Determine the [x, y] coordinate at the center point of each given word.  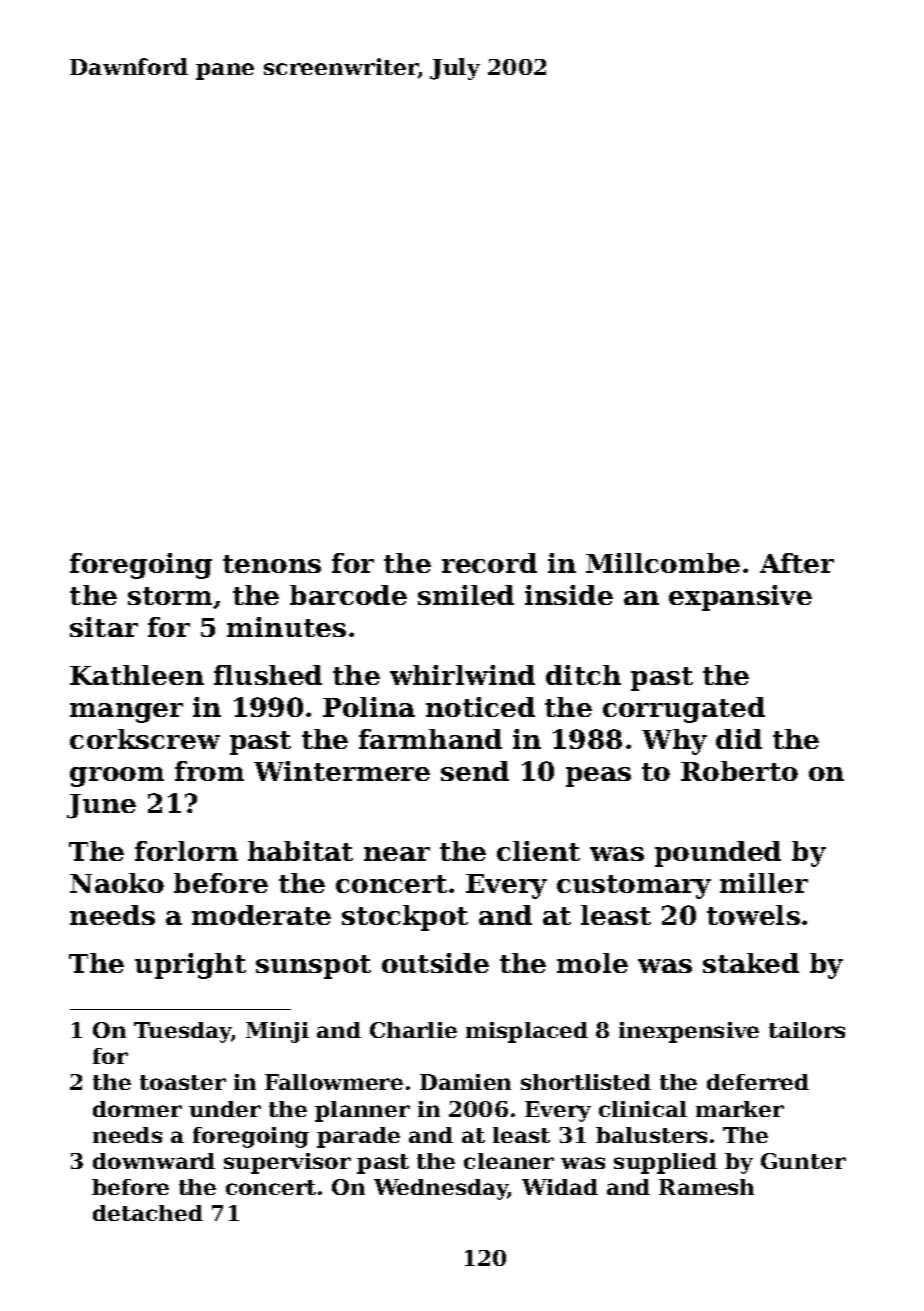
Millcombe [663, 563]
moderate [261, 915]
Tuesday [183, 1032]
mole [592, 963]
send [475, 771]
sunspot [313, 967]
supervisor [287, 1163]
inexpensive [689, 1032]
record [489, 563]
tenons [272, 564]
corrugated [684, 710]
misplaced [527, 1032]
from [209, 771]
